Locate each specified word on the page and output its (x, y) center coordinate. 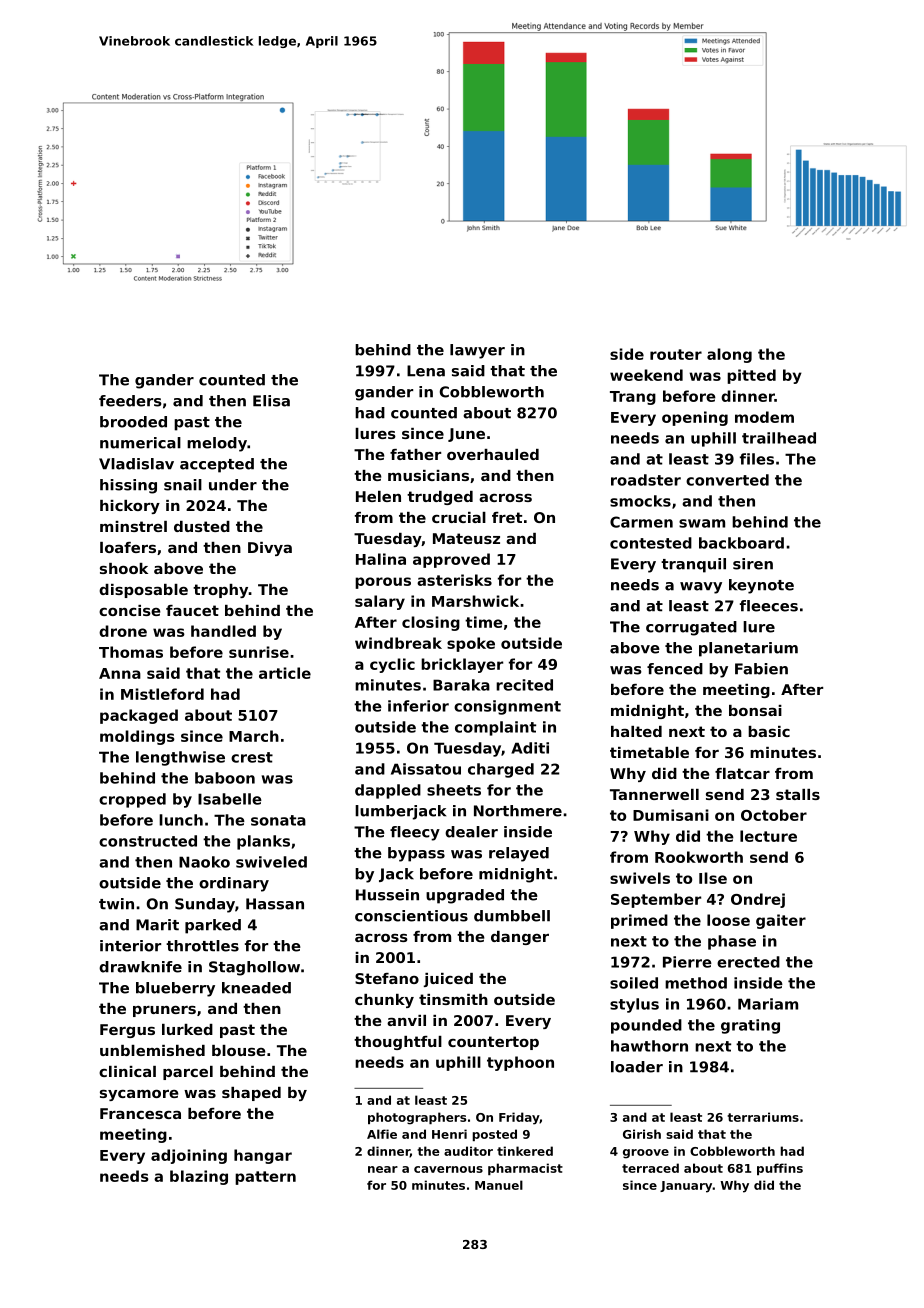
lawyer (477, 351)
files (757, 459)
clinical (127, 1071)
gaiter (781, 921)
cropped (132, 800)
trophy (221, 591)
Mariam (768, 1004)
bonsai (755, 710)
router (676, 354)
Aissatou (426, 769)
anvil (406, 1020)
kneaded (256, 988)
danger (520, 938)
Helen (378, 496)
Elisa (271, 401)
